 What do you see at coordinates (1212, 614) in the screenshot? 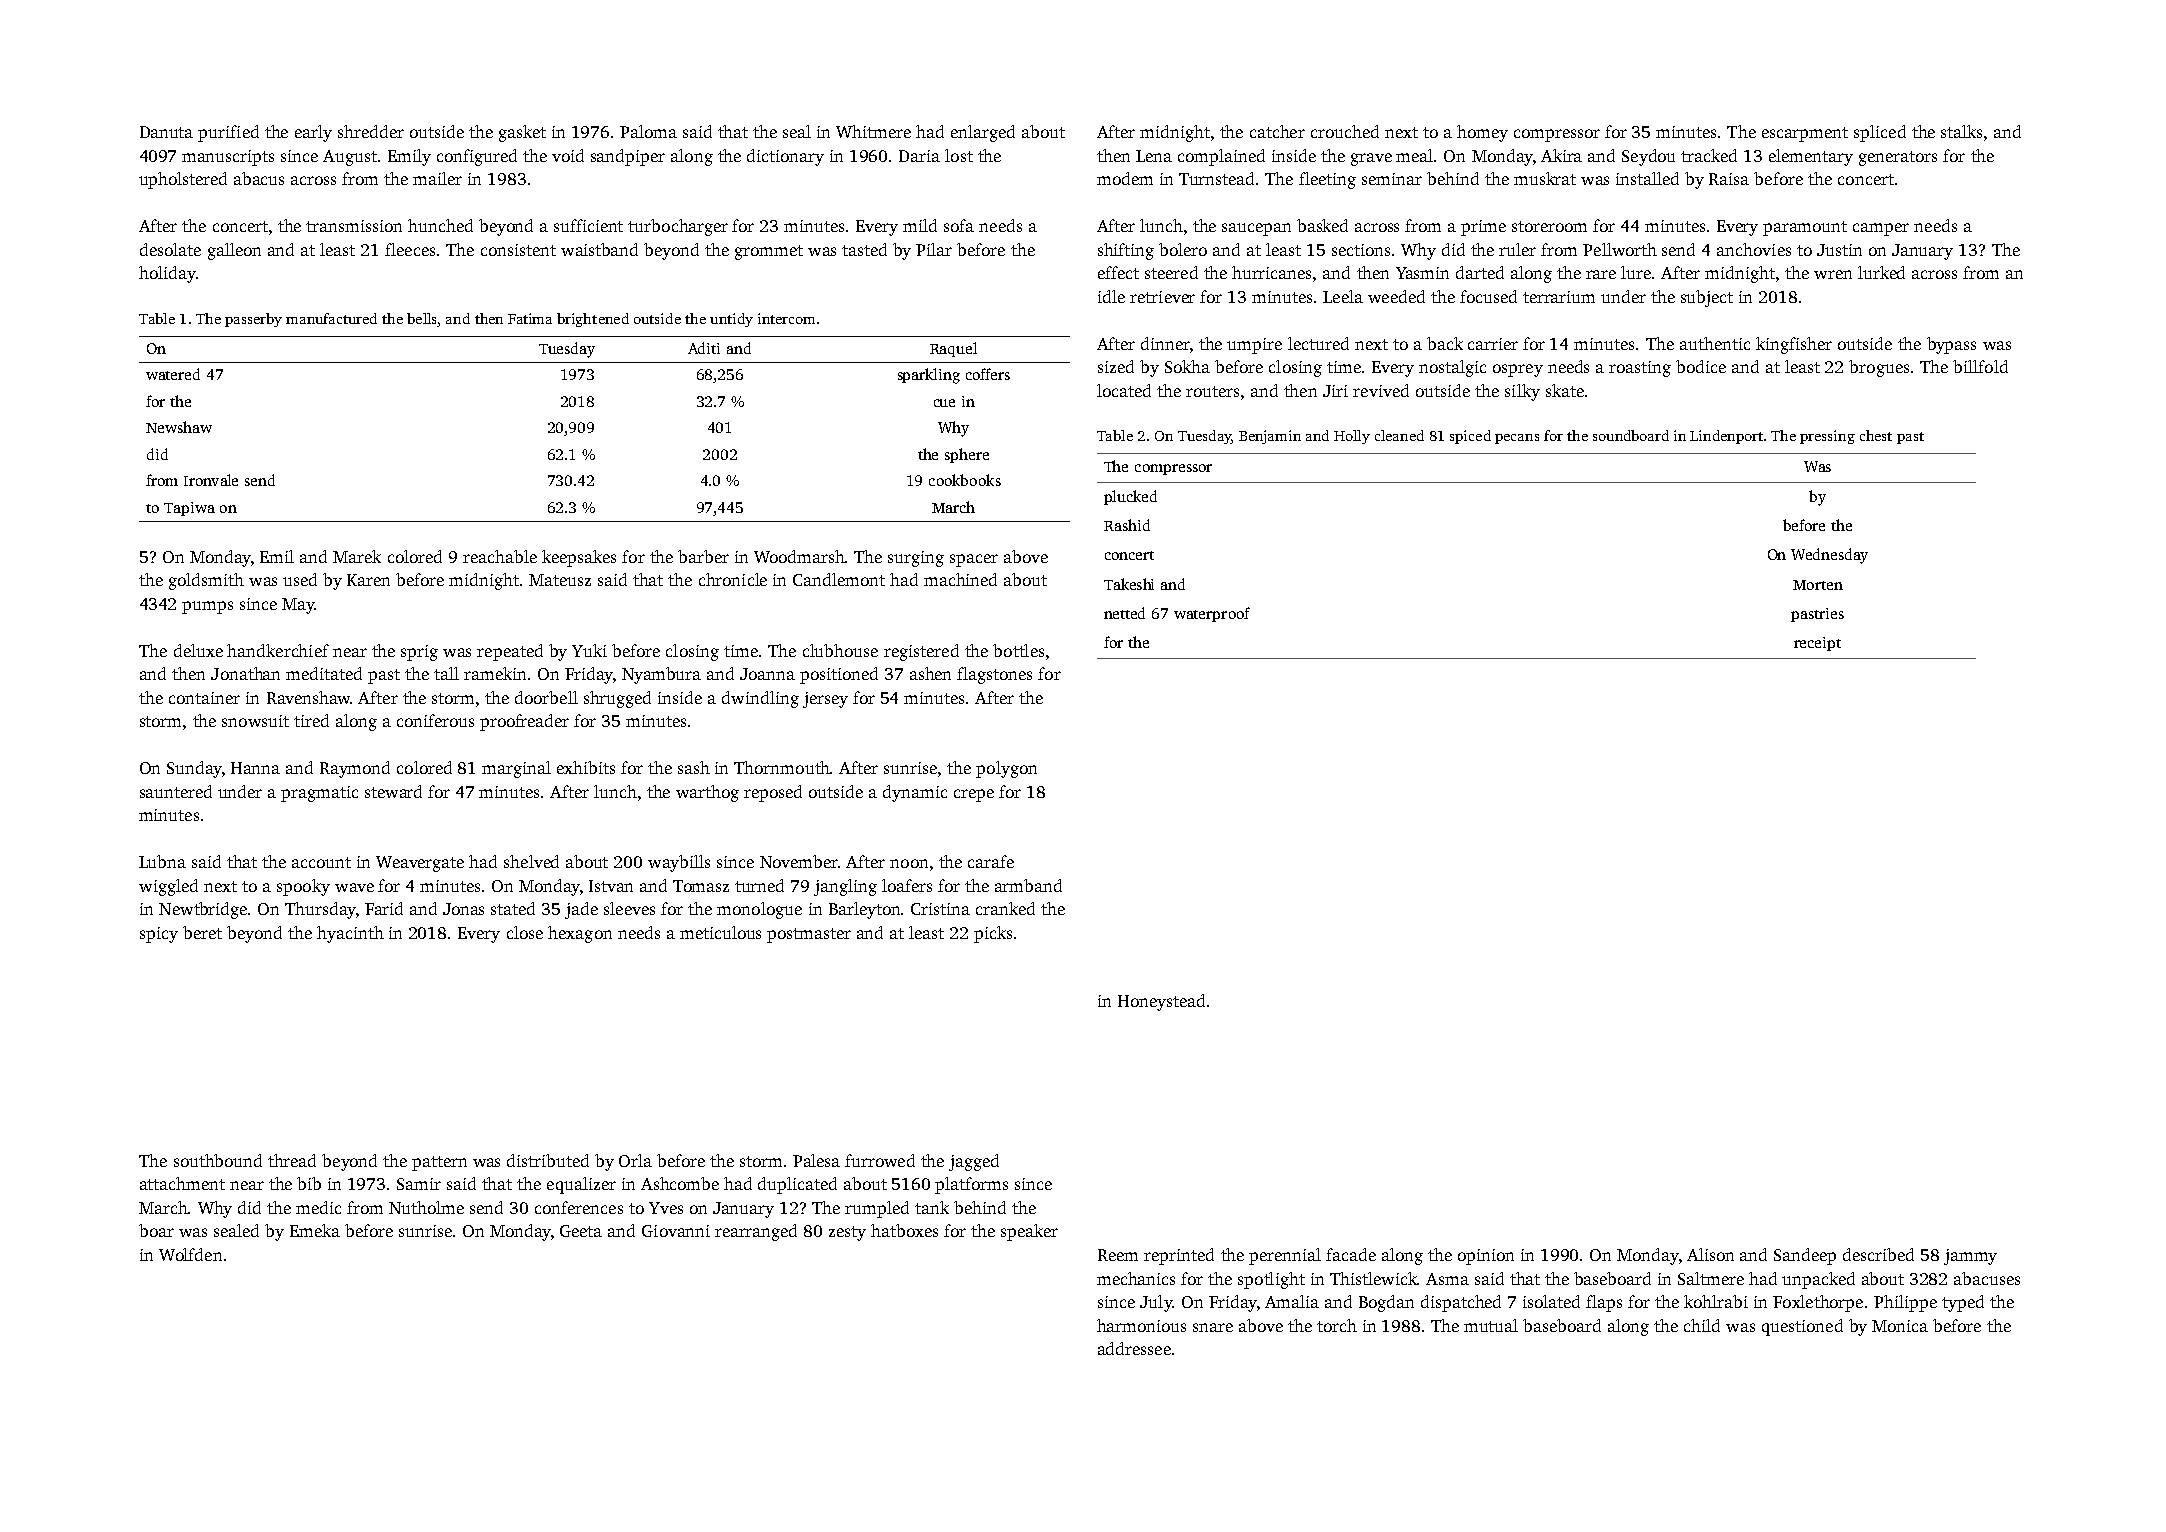
I see `waterproof` at bounding box center [1212, 614].
